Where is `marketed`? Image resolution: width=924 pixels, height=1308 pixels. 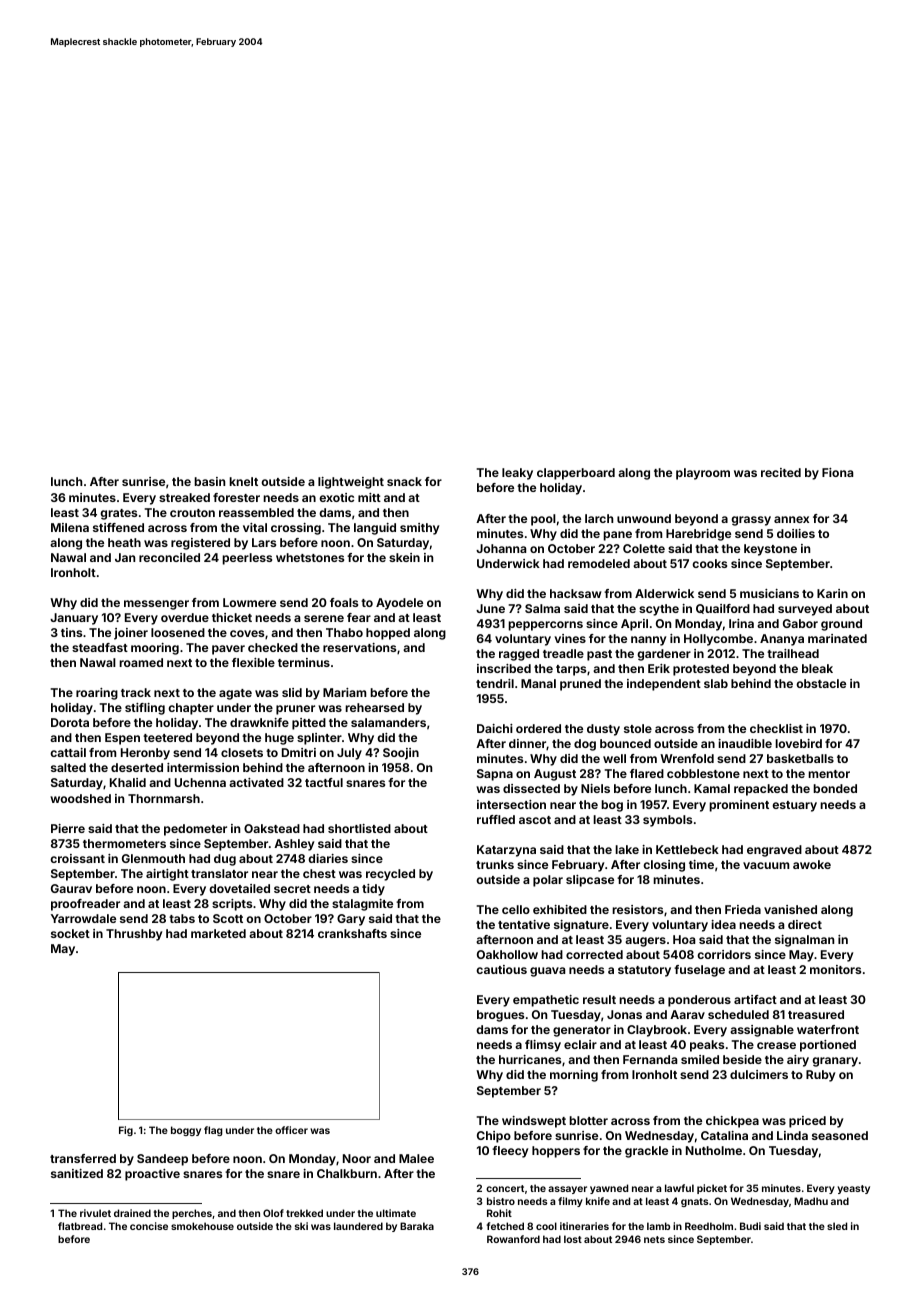
marketed is located at coordinates (218, 933).
